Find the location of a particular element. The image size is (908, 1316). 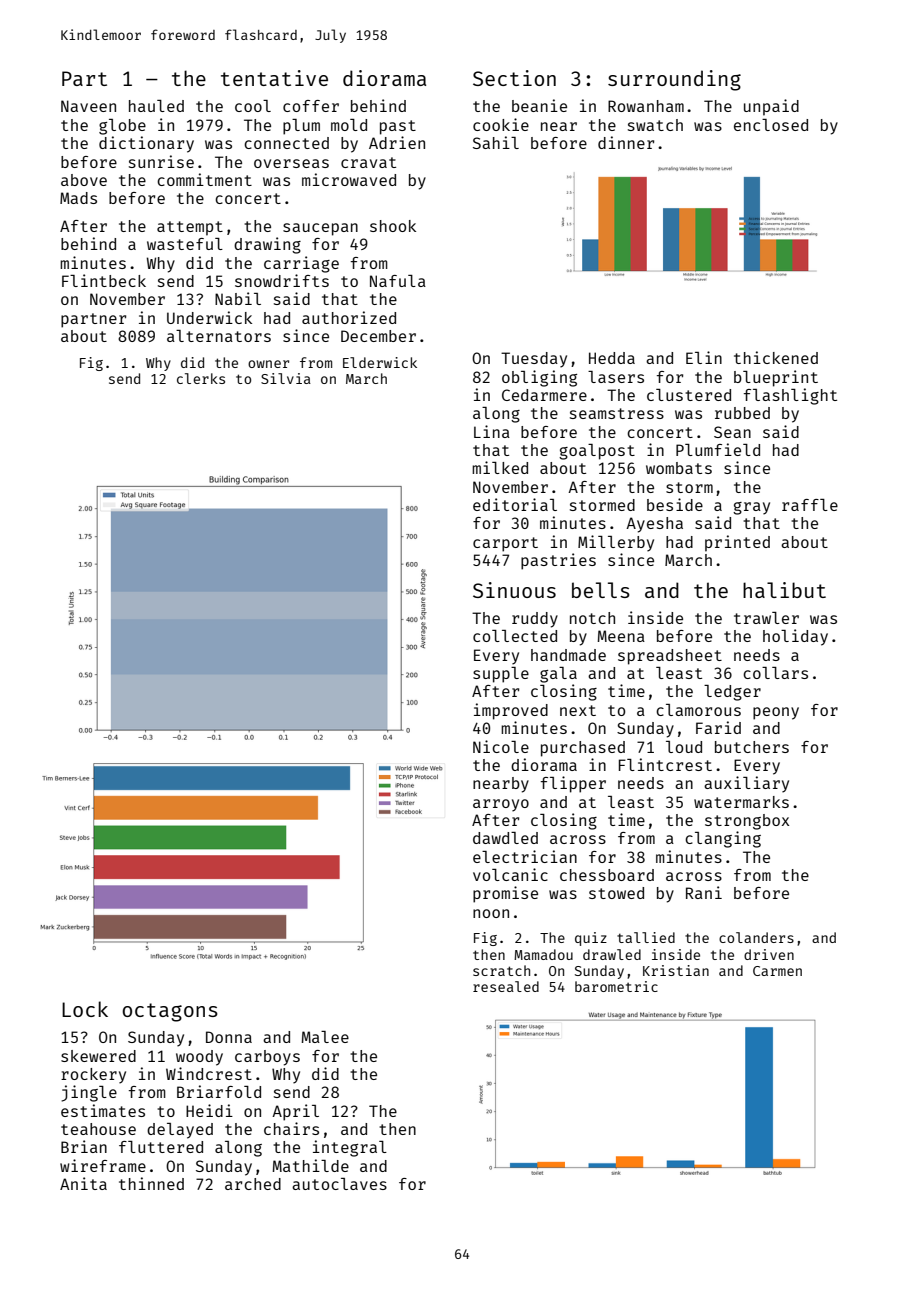

Section is located at coordinates (514, 78).
